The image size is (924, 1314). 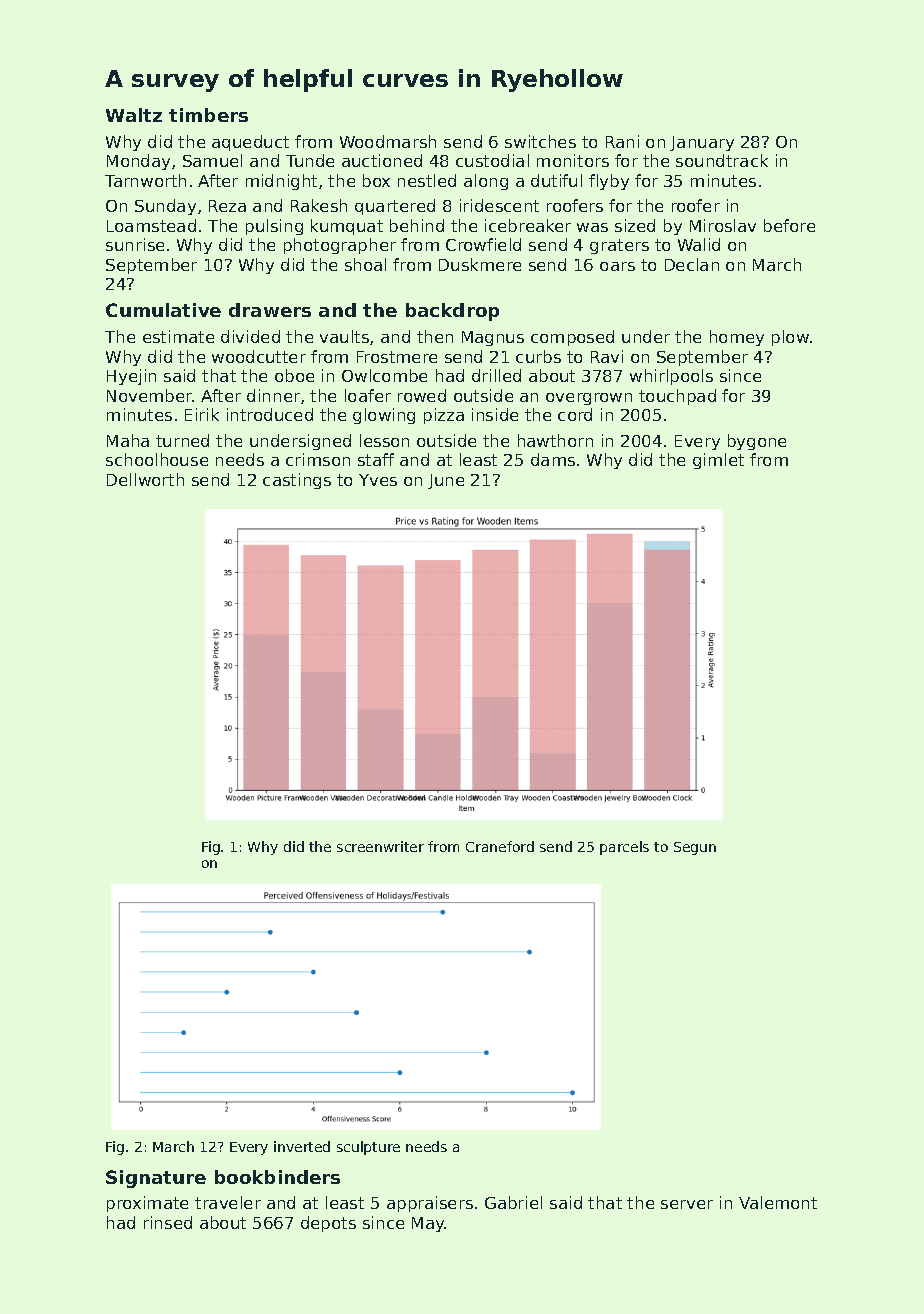 What do you see at coordinates (302, 1146) in the screenshot?
I see `inverted` at bounding box center [302, 1146].
